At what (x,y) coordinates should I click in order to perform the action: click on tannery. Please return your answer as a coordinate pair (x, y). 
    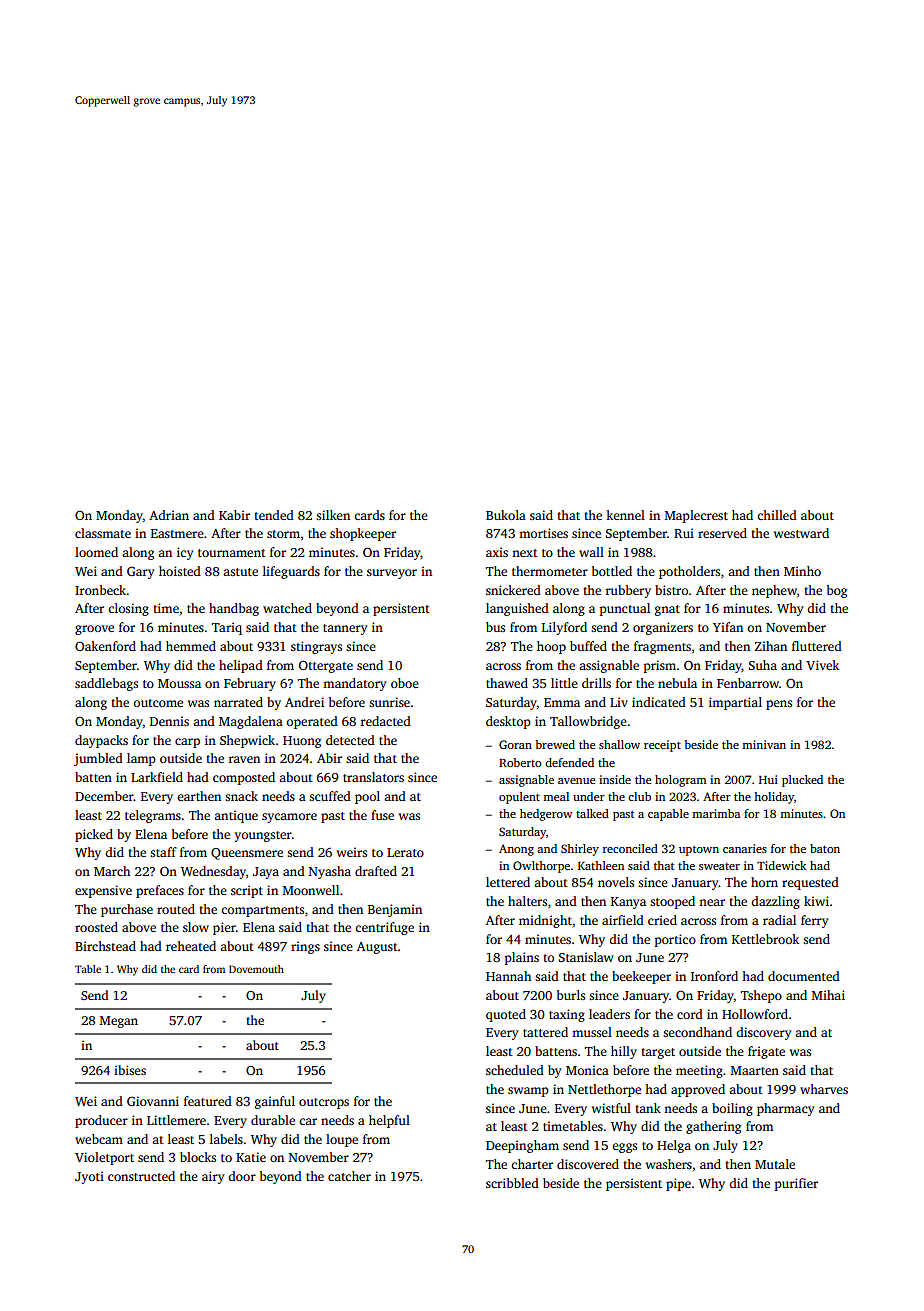
    Looking at the image, I should click on (345, 629).
